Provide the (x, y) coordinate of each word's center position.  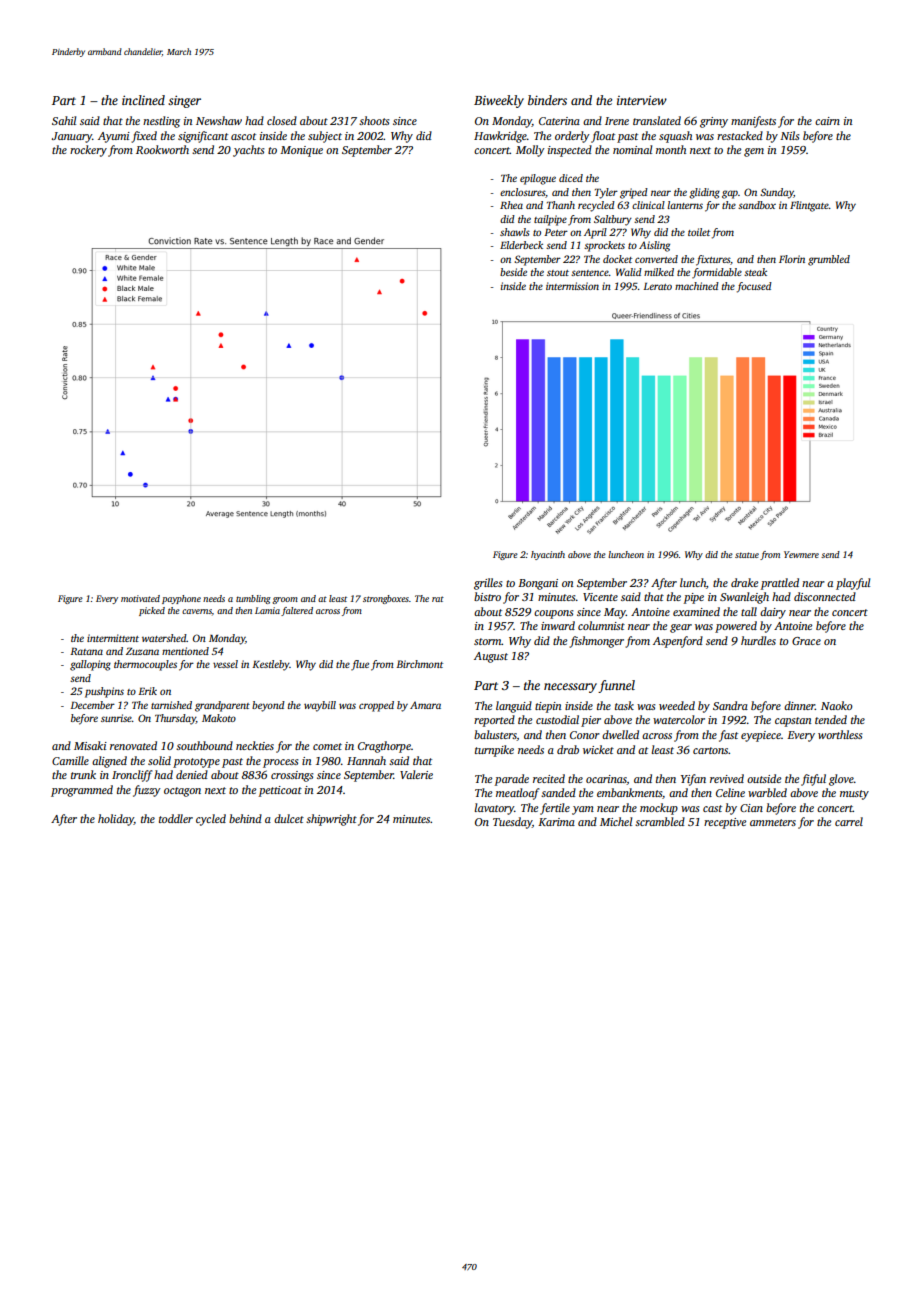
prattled (780, 584)
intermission (572, 286)
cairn (827, 121)
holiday (116, 820)
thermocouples (145, 665)
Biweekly (499, 101)
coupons (553, 614)
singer (184, 102)
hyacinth (548, 555)
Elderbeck (521, 245)
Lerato (657, 286)
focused (754, 287)
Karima (556, 822)
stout (558, 273)
